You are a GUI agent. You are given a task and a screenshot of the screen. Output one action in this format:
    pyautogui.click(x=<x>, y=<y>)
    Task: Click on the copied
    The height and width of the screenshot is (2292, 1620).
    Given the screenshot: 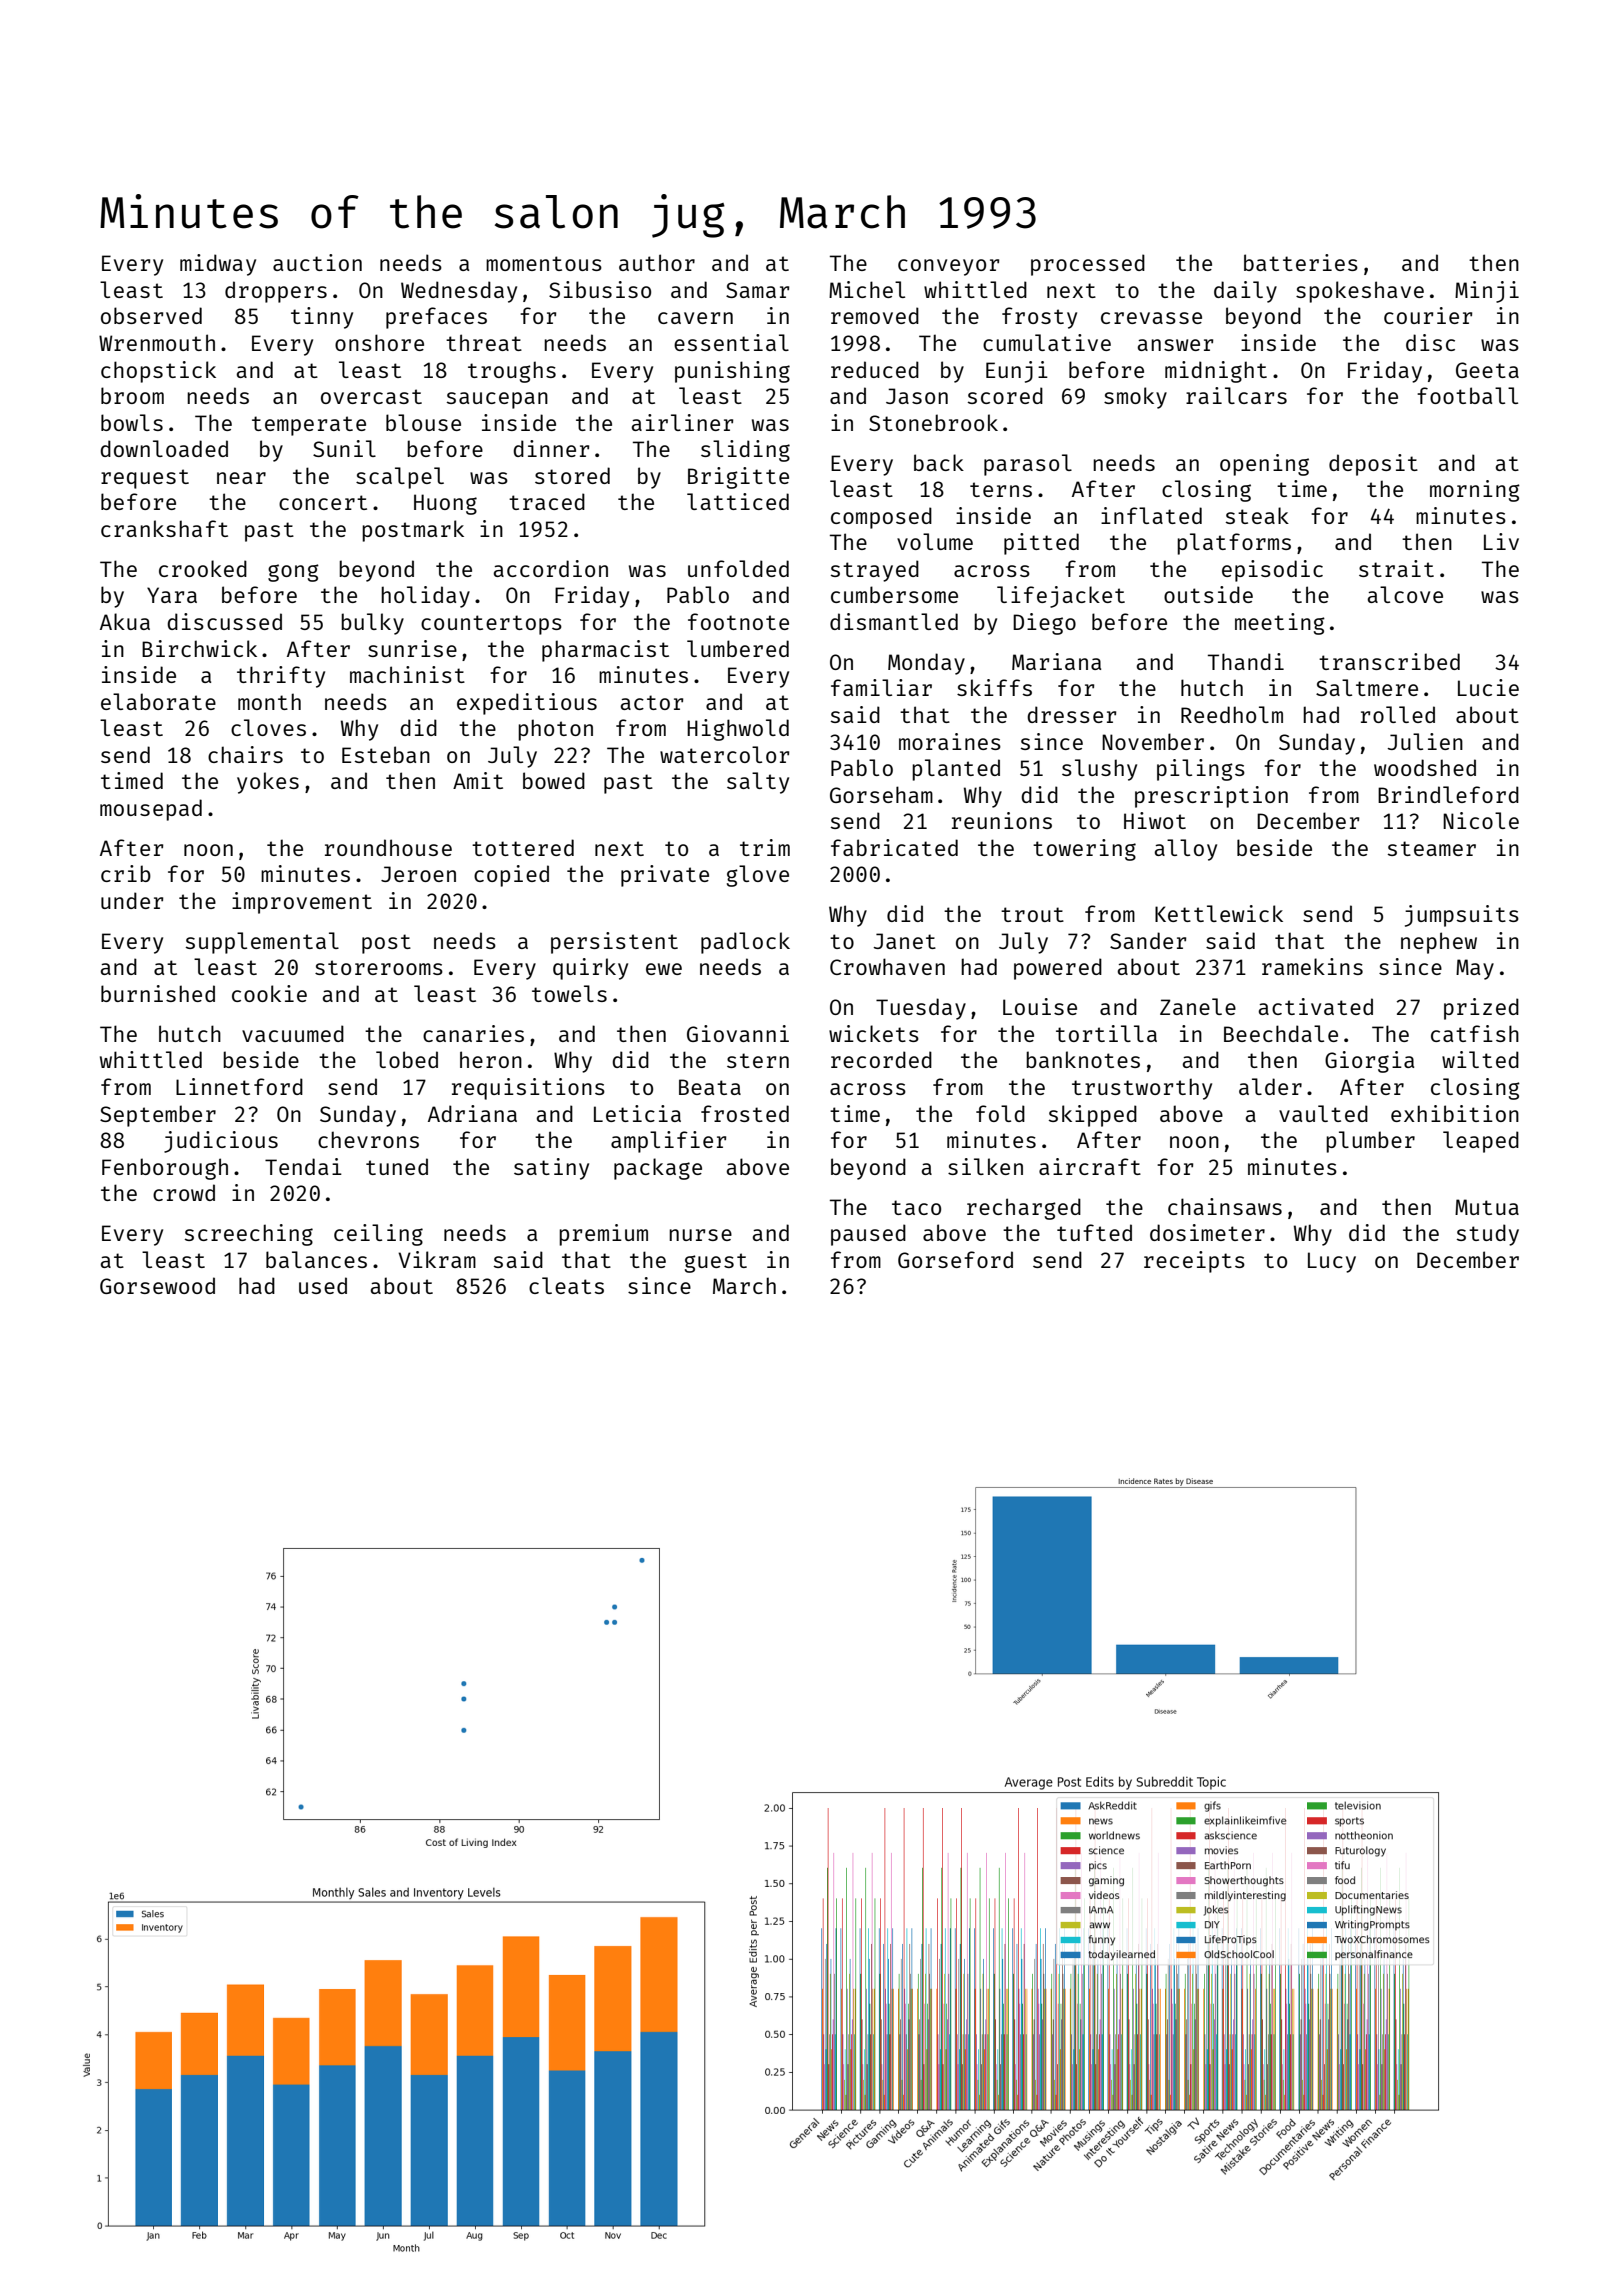 What is the action you would take?
    pyautogui.click(x=511, y=876)
